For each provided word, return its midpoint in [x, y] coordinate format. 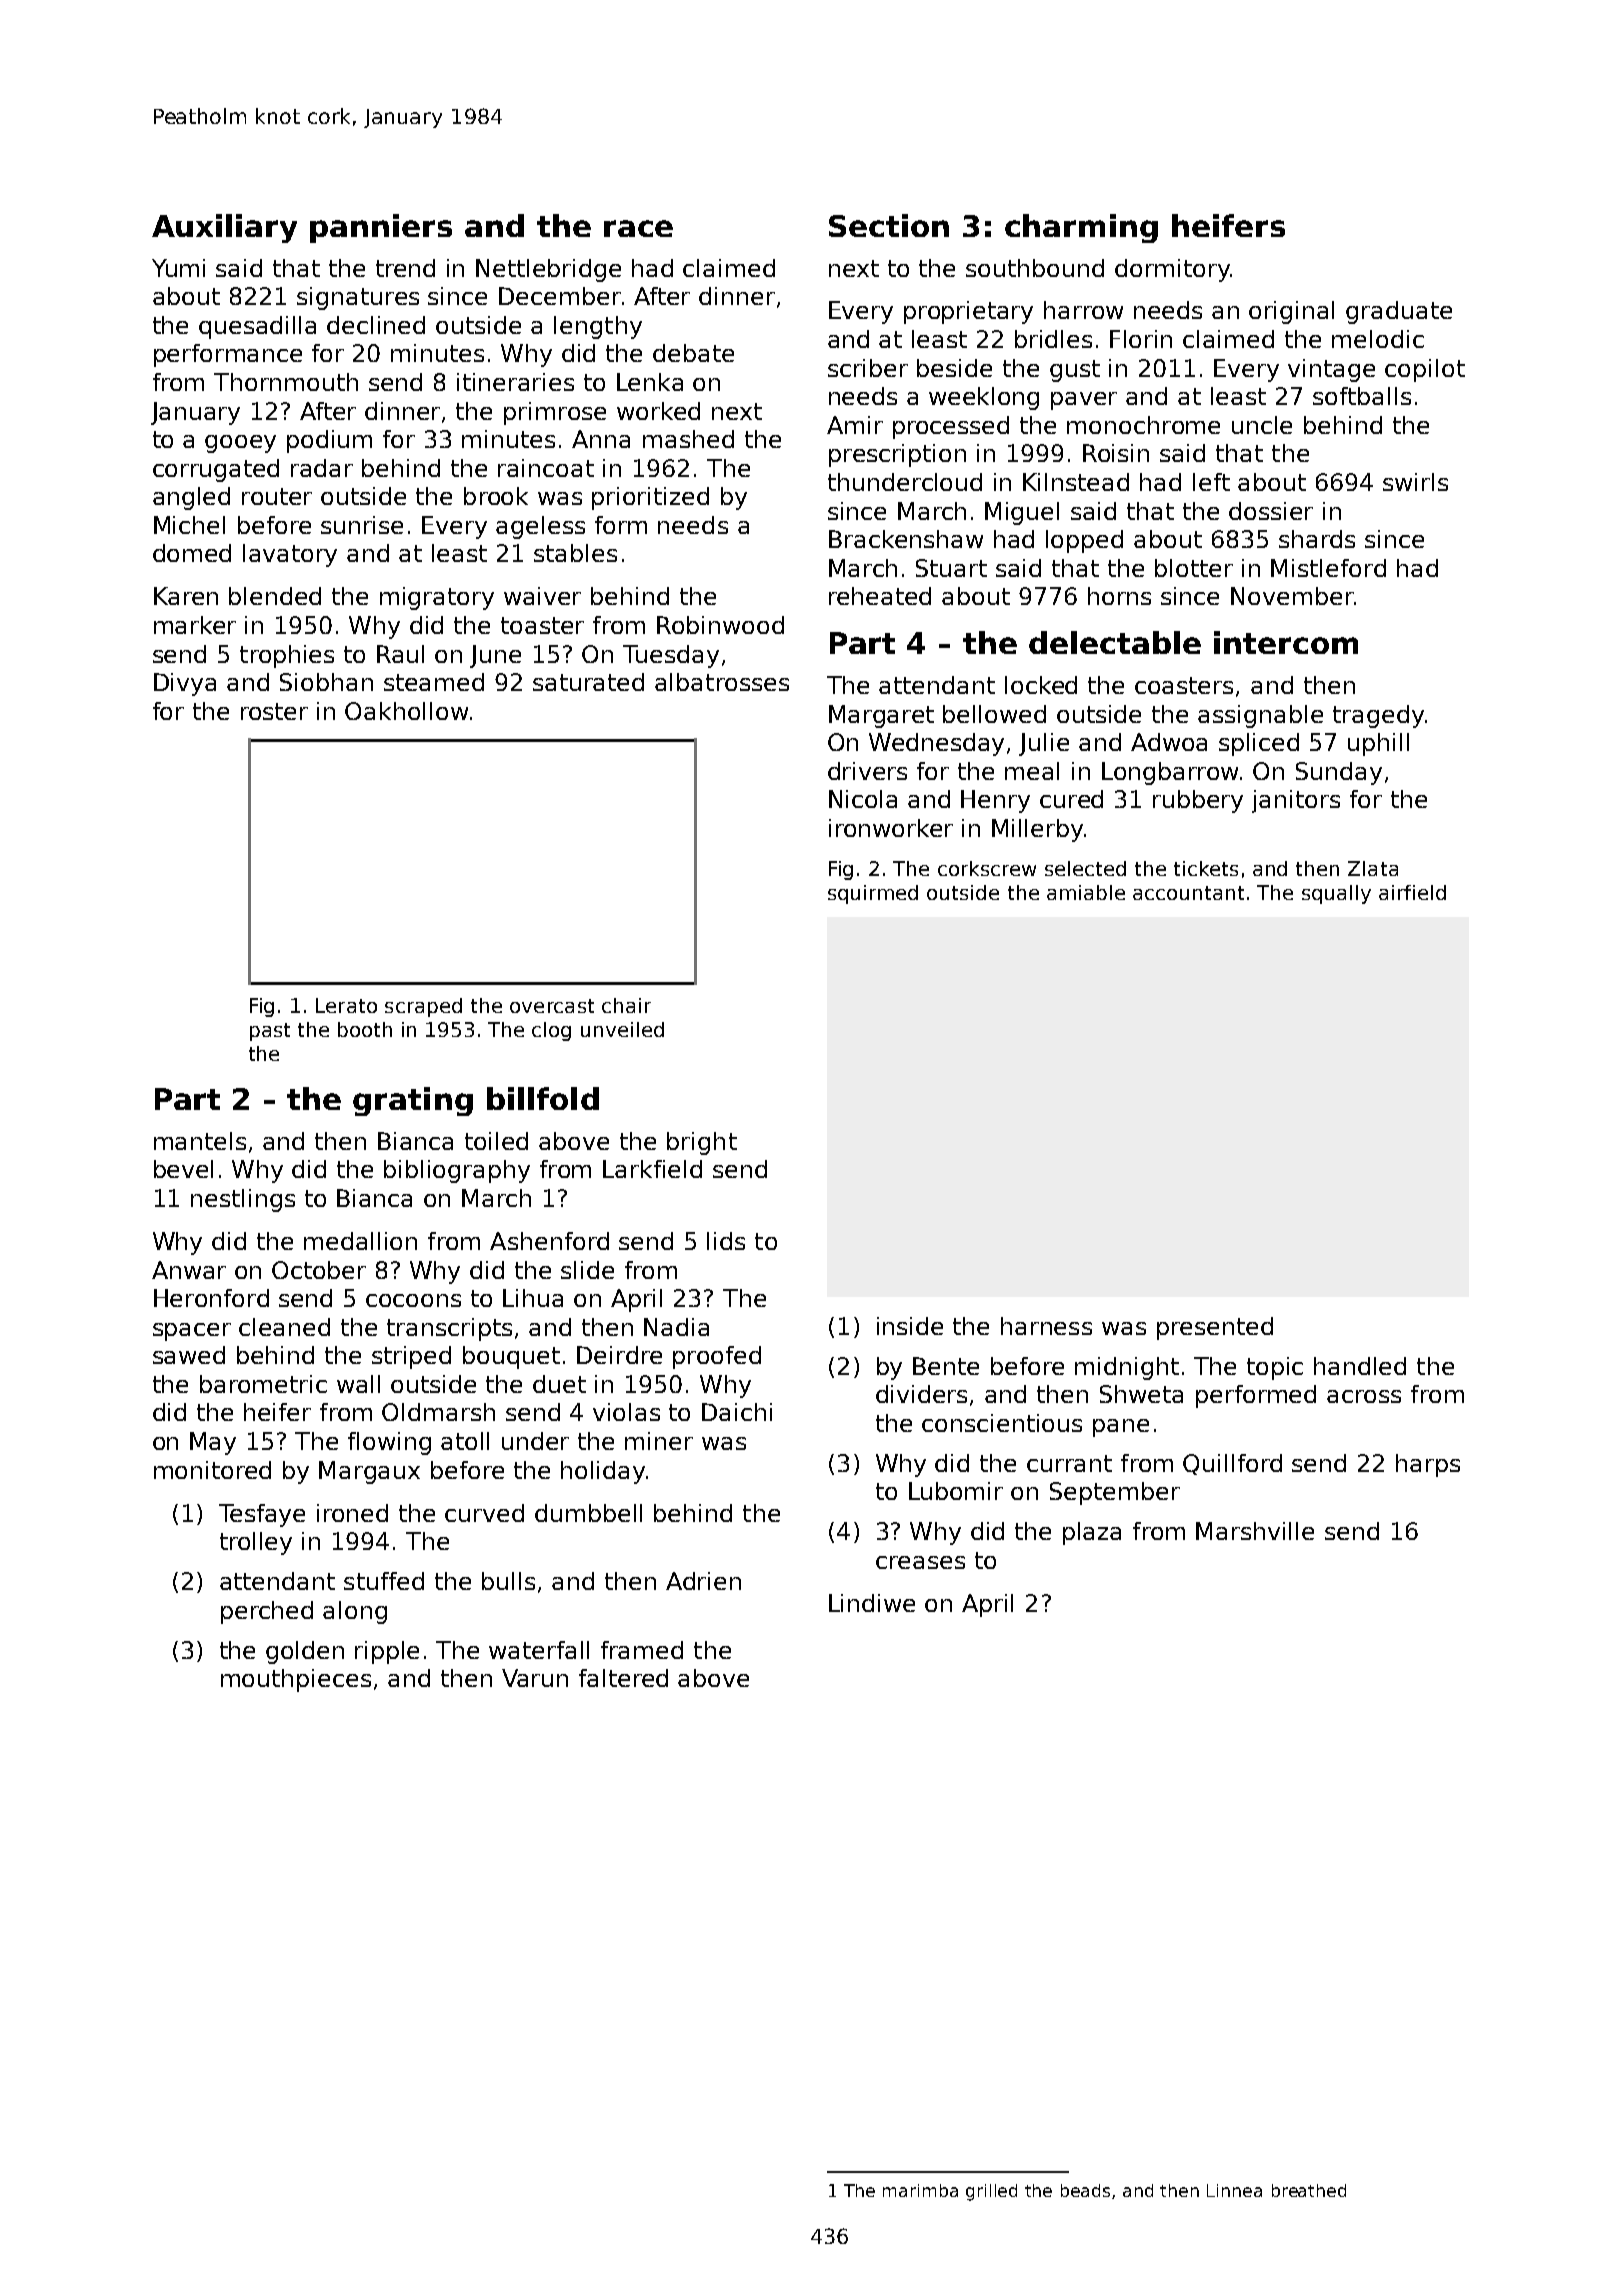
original [1291, 312]
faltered [623, 1678]
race [638, 228]
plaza [1092, 1533]
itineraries [515, 382]
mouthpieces [296, 1680]
